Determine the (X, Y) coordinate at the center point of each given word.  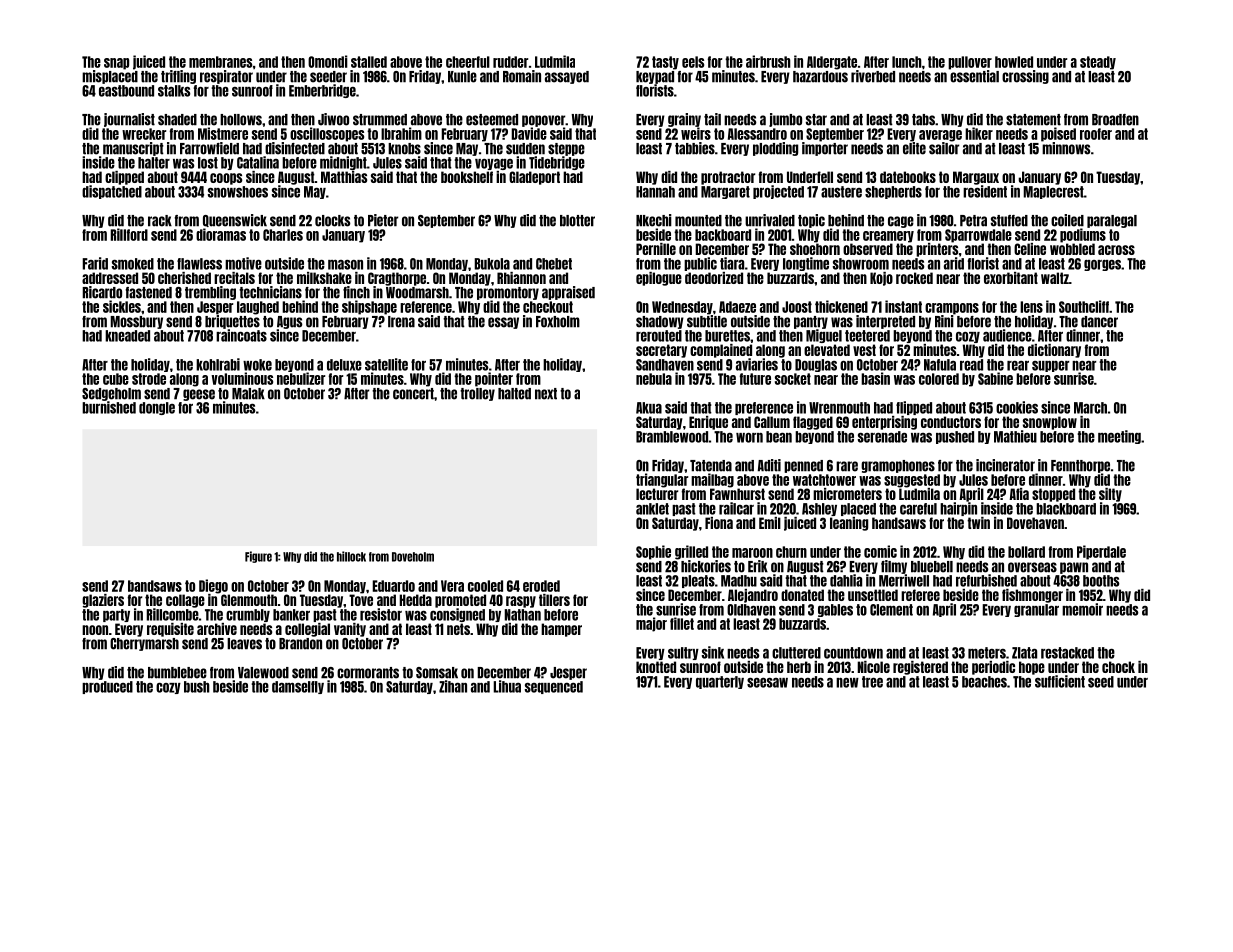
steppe (566, 149)
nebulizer (301, 378)
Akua (649, 408)
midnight (343, 163)
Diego (213, 586)
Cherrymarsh (144, 644)
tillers (554, 600)
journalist (129, 120)
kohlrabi (218, 364)
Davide (529, 133)
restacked (1067, 653)
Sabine (995, 378)
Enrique (708, 423)
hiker (979, 133)
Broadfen (1115, 120)
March (1090, 408)
